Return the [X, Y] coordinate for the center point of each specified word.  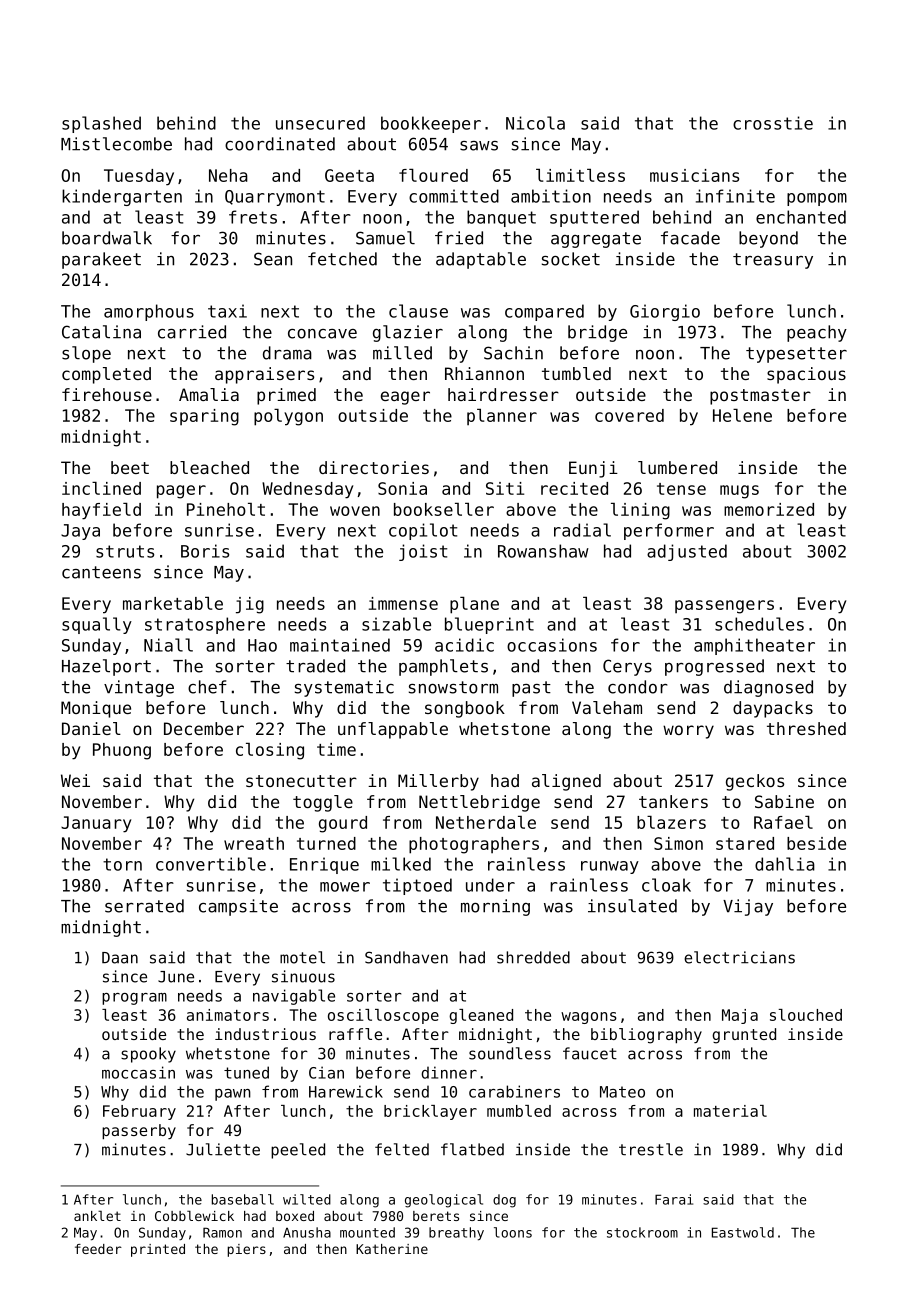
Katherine [392, 1249]
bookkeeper [431, 124]
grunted [744, 1036]
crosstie [773, 123]
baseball [243, 1199]
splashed [101, 124]
